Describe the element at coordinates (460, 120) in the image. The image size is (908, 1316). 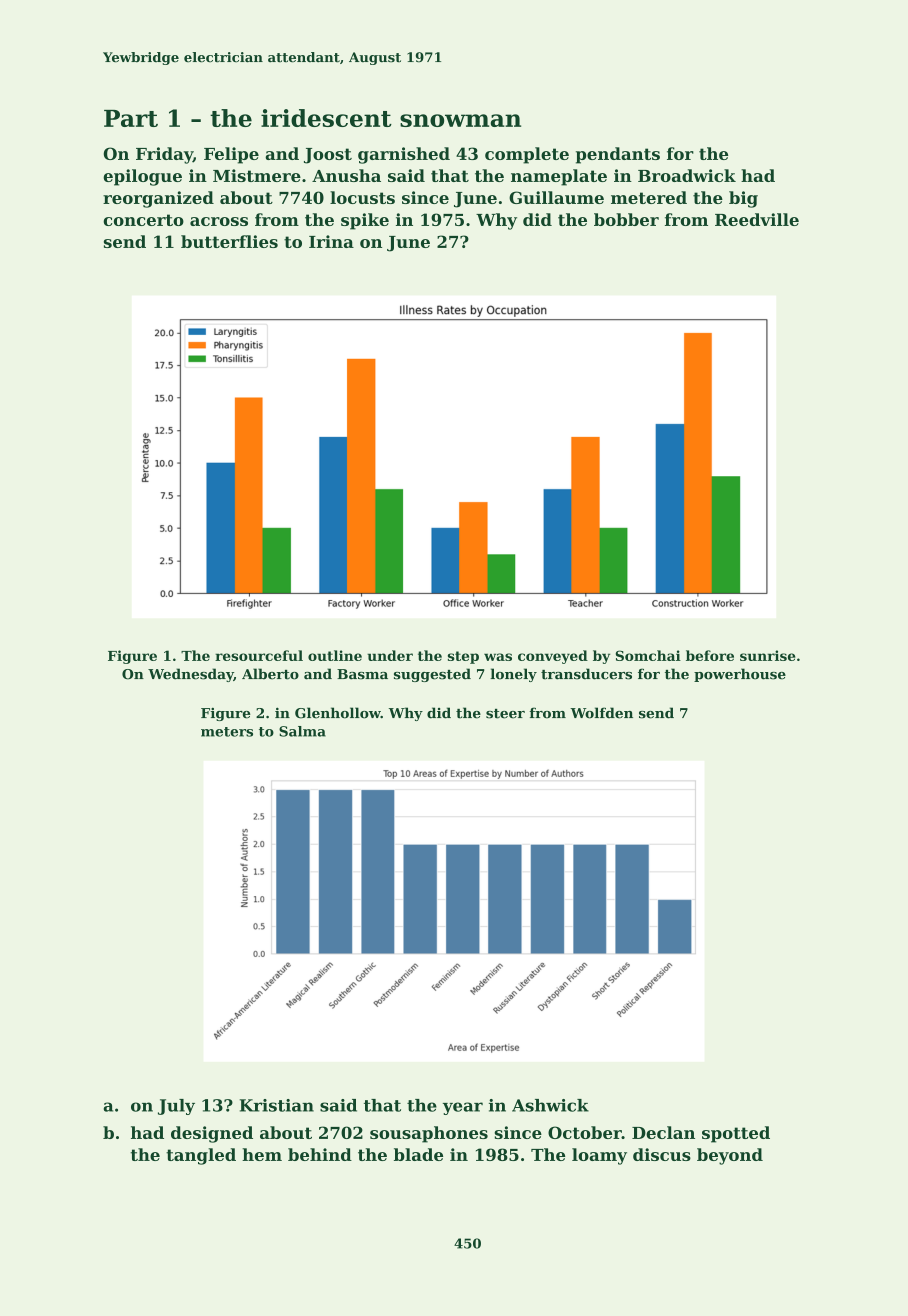
I see `snowman` at that location.
